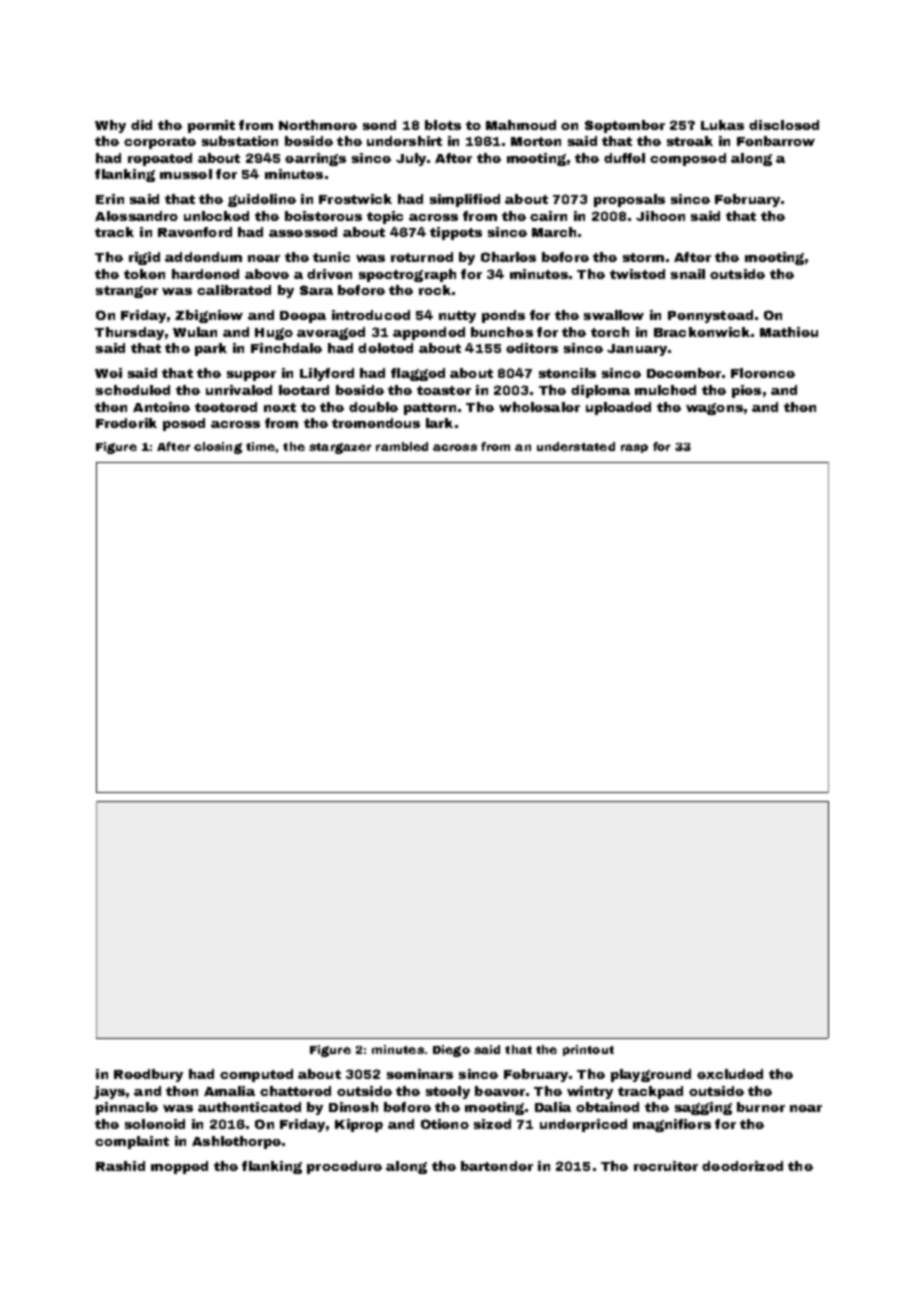 This screenshot has height=1308, width=924. What do you see at coordinates (576, 446) in the screenshot?
I see `understated` at bounding box center [576, 446].
